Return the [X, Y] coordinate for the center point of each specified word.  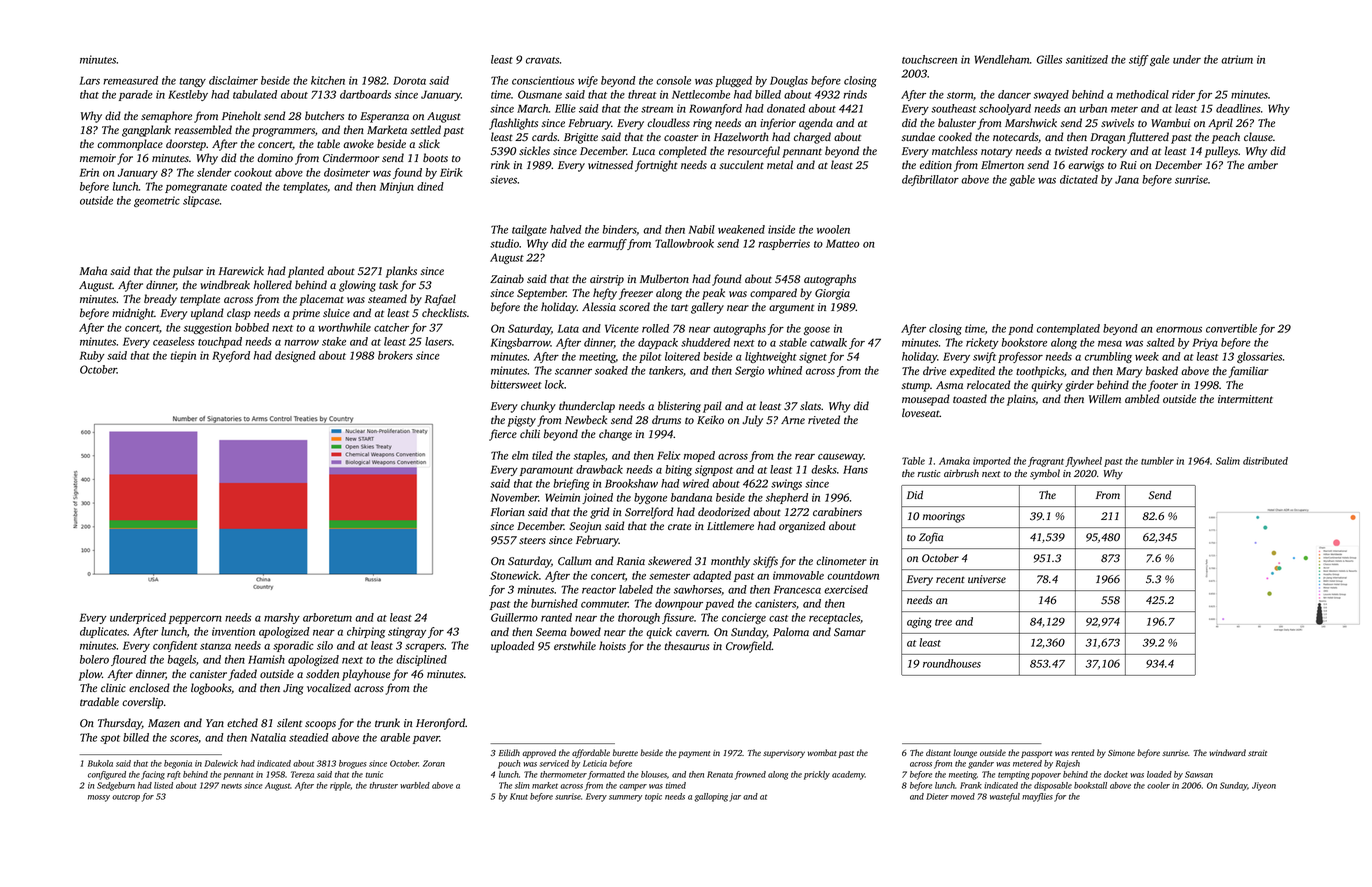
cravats [542, 60]
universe [987, 579]
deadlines [1238, 108]
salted [1160, 342]
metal [780, 164]
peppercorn [195, 620]
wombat [822, 752]
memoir [98, 158]
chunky [538, 407]
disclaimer [233, 80]
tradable [99, 701]
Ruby [92, 356]
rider [1183, 94]
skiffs [765, 562]
